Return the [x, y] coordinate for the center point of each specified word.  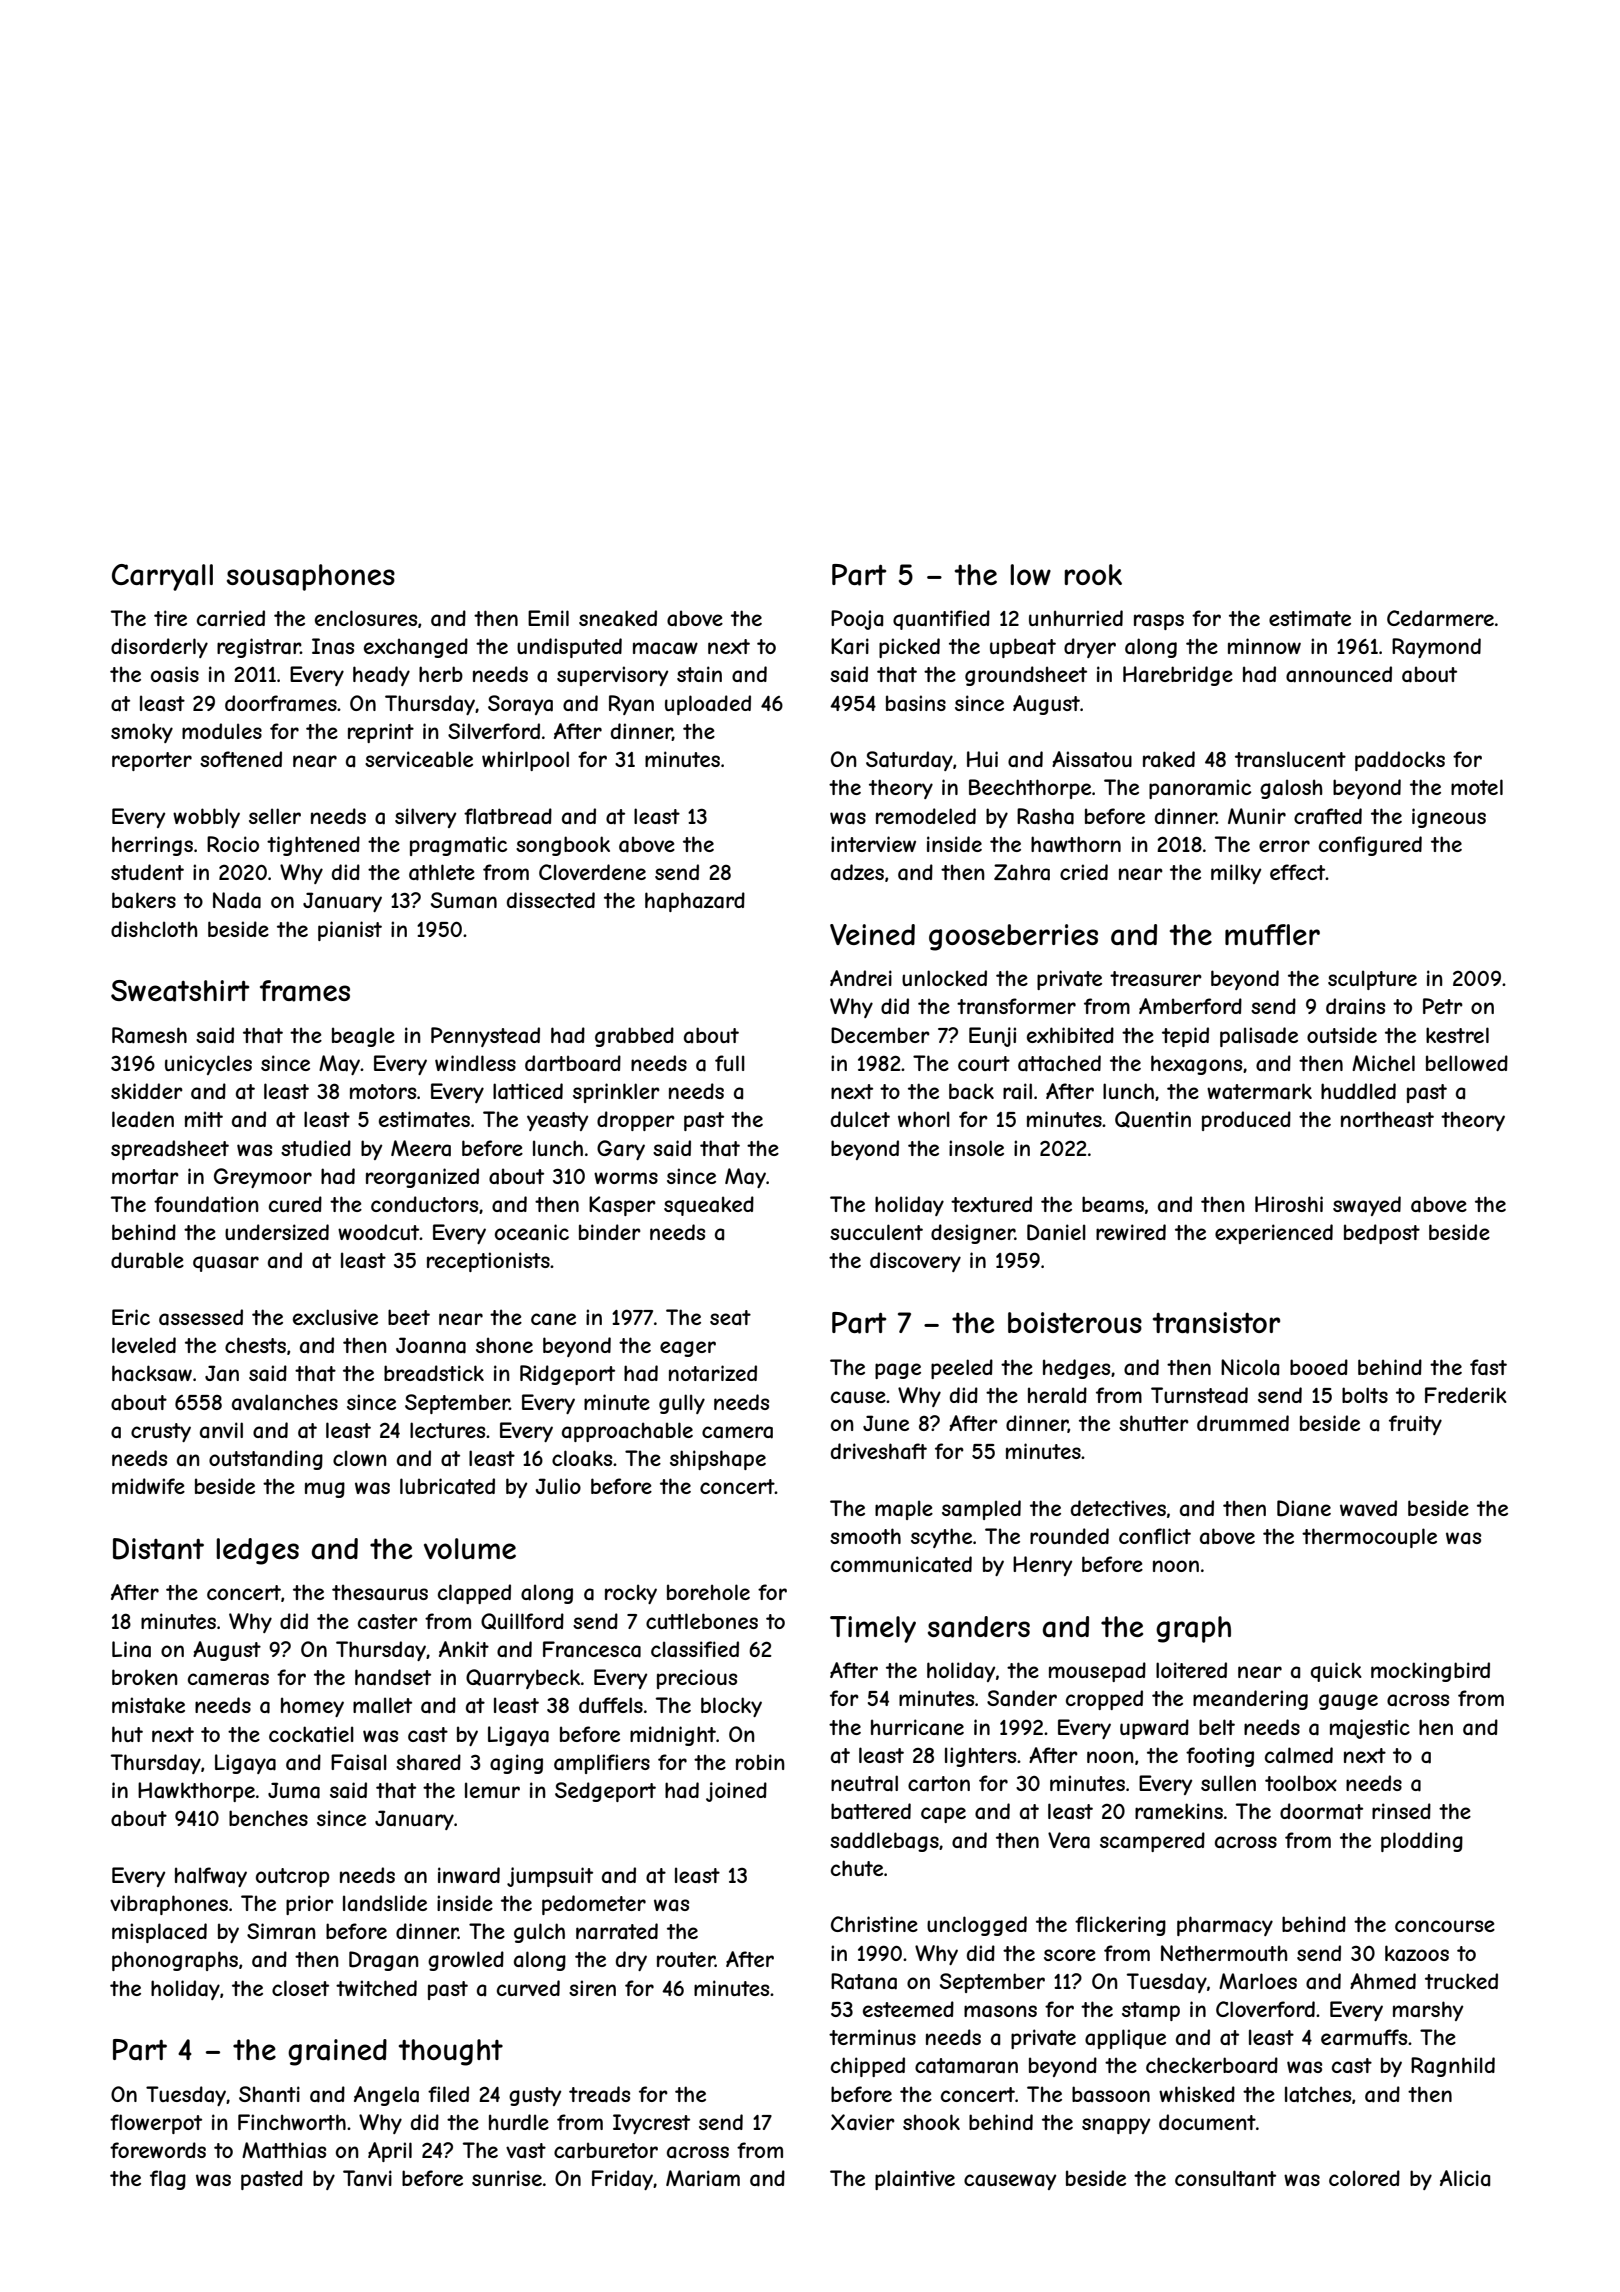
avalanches [285, 1402]
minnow [1264, 646]
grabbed [634, 1037]
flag [168, 2180]
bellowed [1467, 1063]
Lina [131, 1649]
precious [697, 1679]
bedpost [1382, 1234]
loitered [1191, 1670]
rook [1093, 574]
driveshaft [879, 1451]
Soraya [520, 705]
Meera [421, 1148]
